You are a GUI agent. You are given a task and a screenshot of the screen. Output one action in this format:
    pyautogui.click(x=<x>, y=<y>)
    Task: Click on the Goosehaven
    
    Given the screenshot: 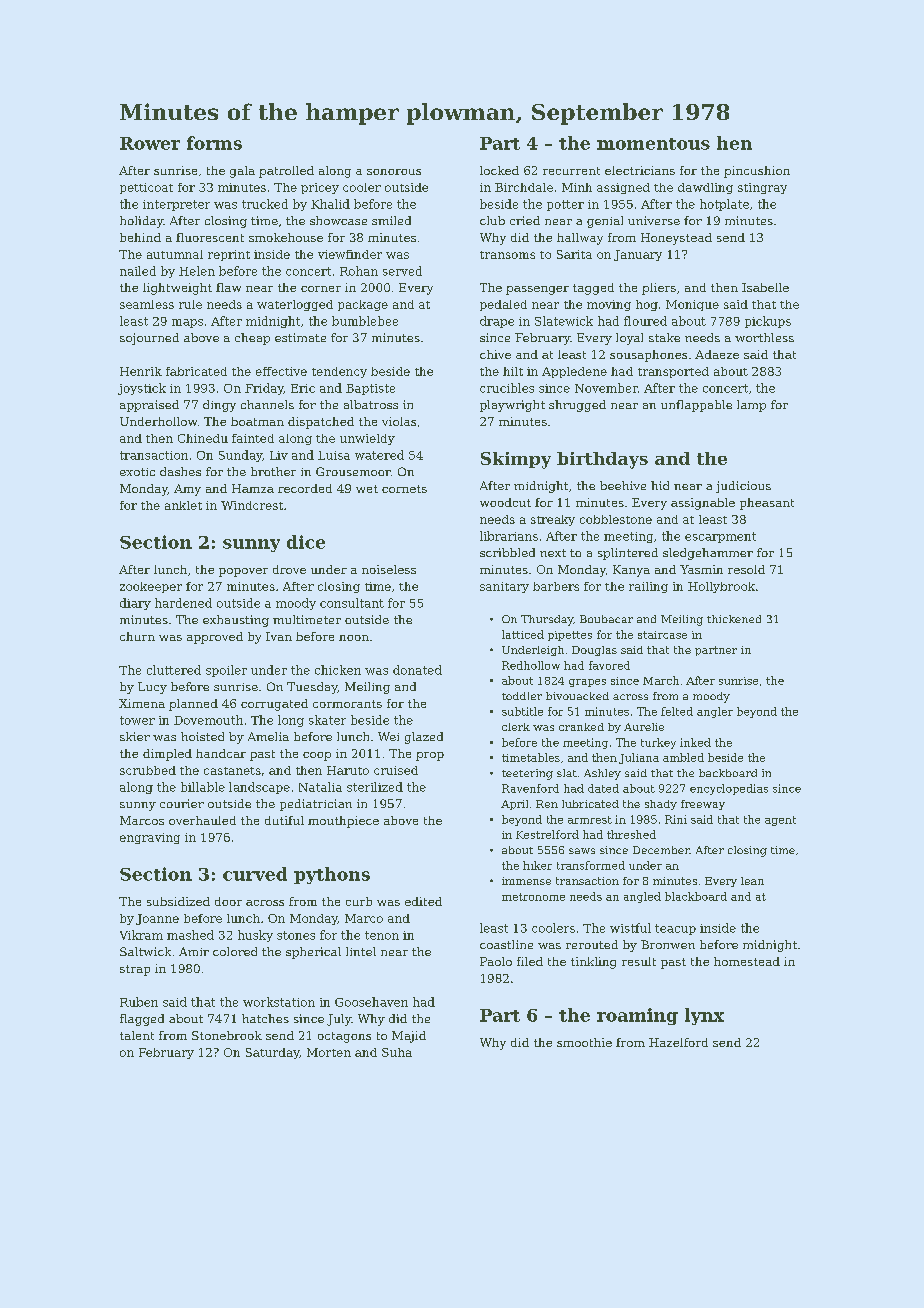 What is the action you would take?
    pyautogui.click(x=371, y=1002)
